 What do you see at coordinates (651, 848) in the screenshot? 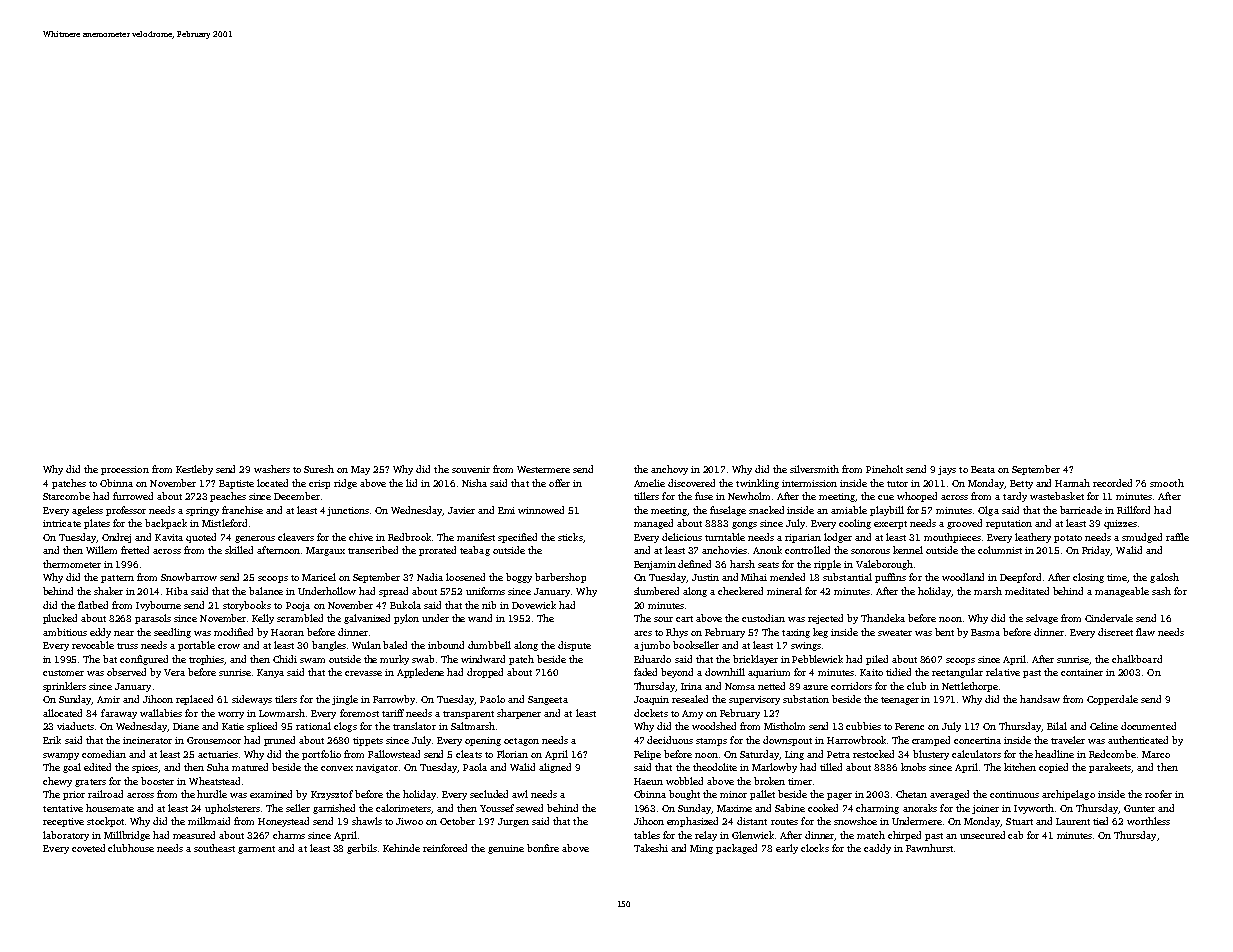
I see `Takeshi` at bounding box center [651, 848].
